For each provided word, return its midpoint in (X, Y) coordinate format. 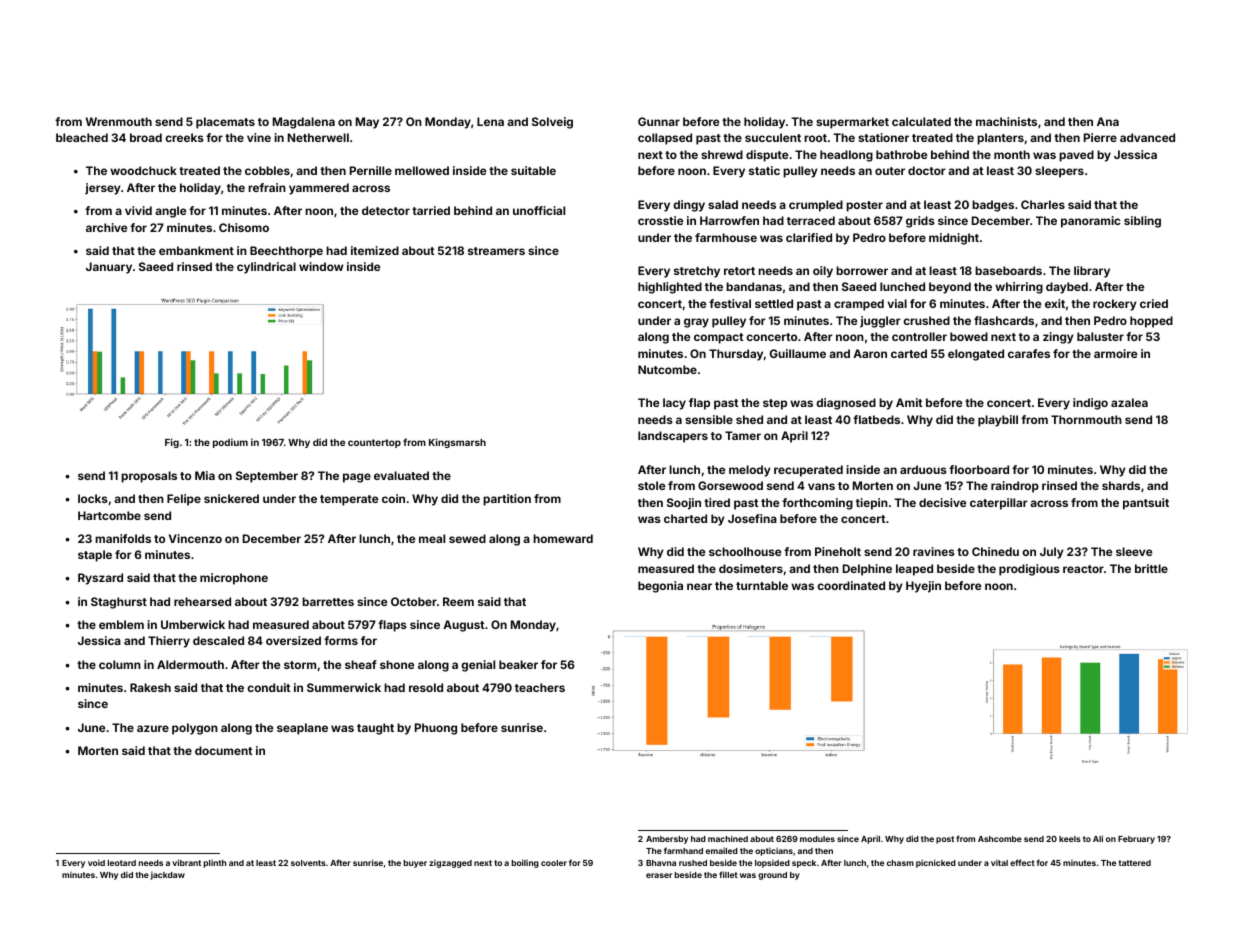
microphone (234, 579)
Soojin (684, 504)
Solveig (552, 123)
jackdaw (167, 875)
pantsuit (1146, 504)
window (321, 266)
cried (1154, 303)
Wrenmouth (119, 121)
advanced (1147, 137)
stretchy (697, 272)
